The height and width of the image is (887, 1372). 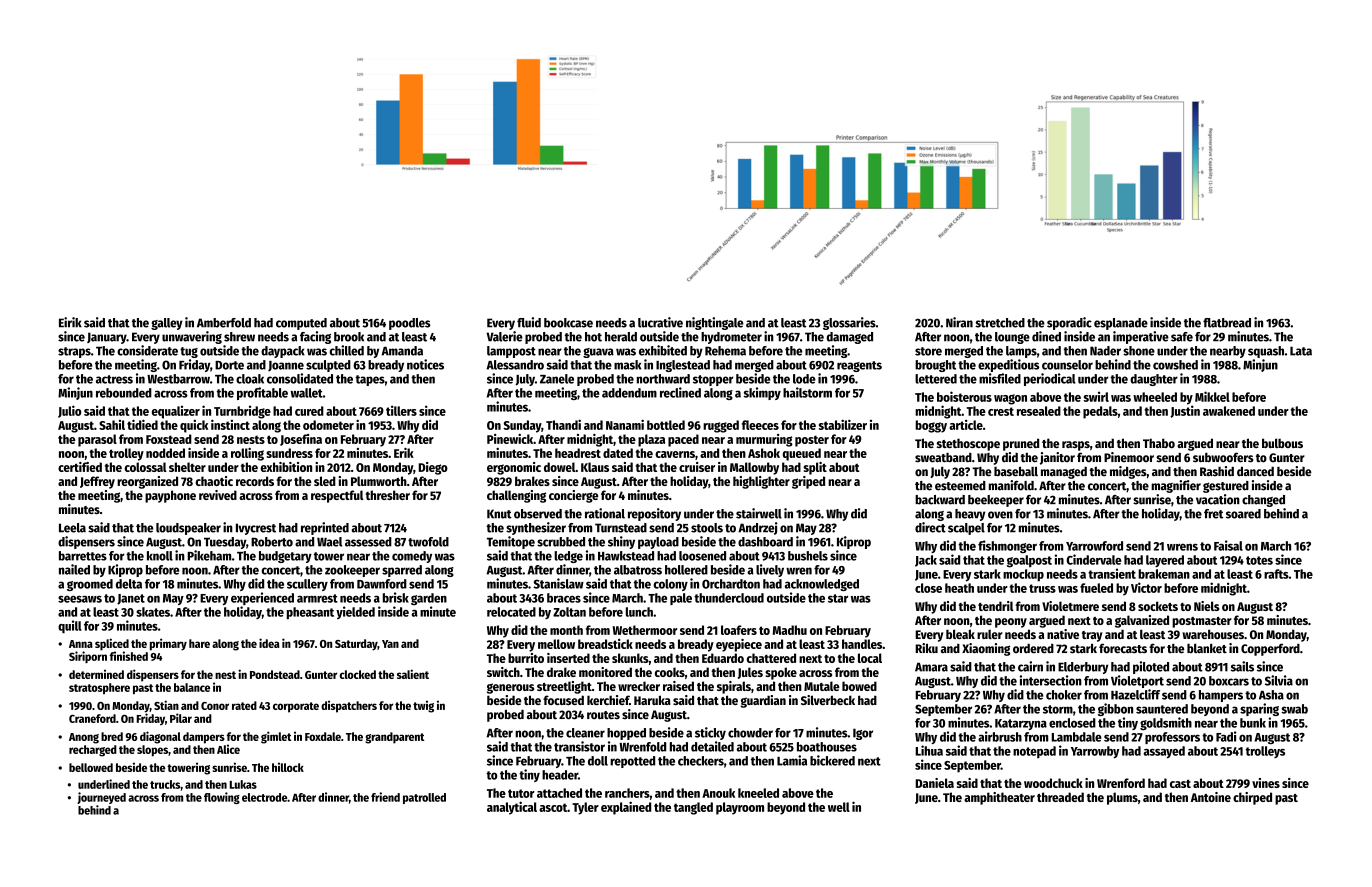 I want to click on Westbarrow, so click(x=178, y=379).
